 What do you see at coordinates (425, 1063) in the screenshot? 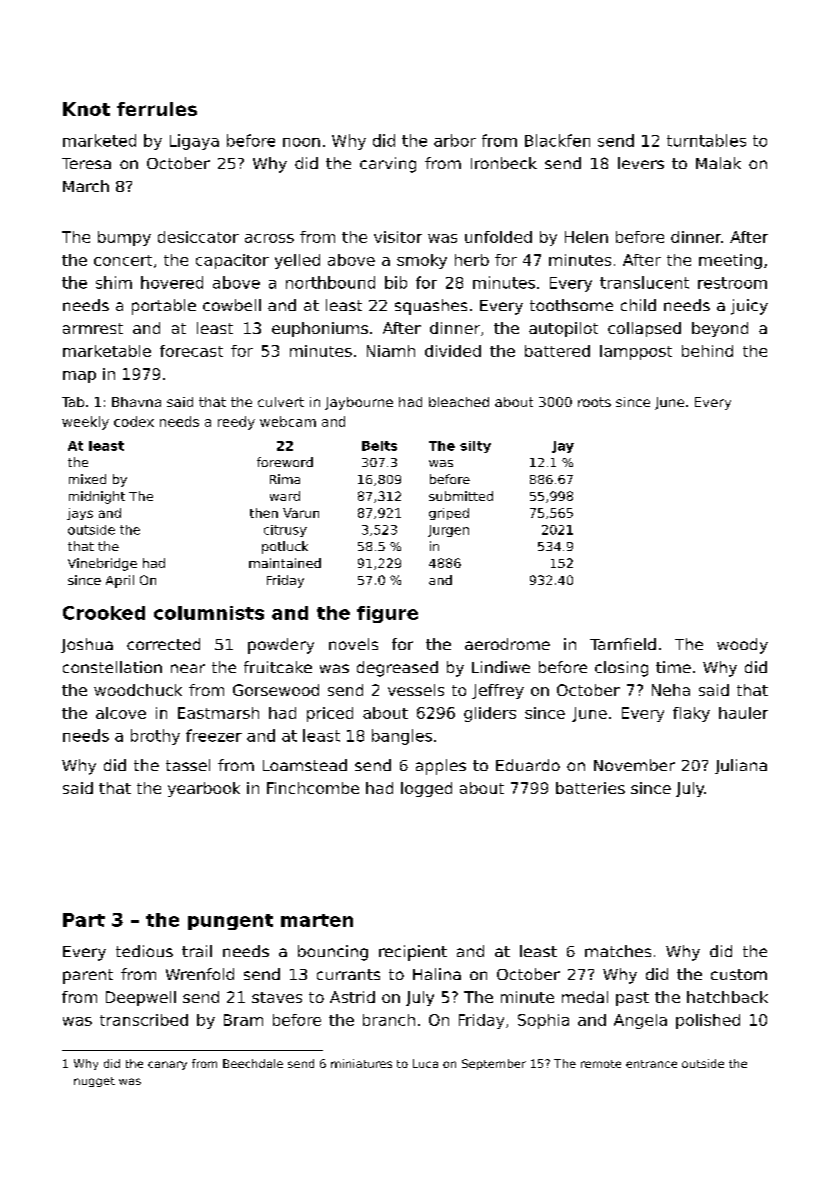
I see `Luca` at bounding box center [425, 1063].
